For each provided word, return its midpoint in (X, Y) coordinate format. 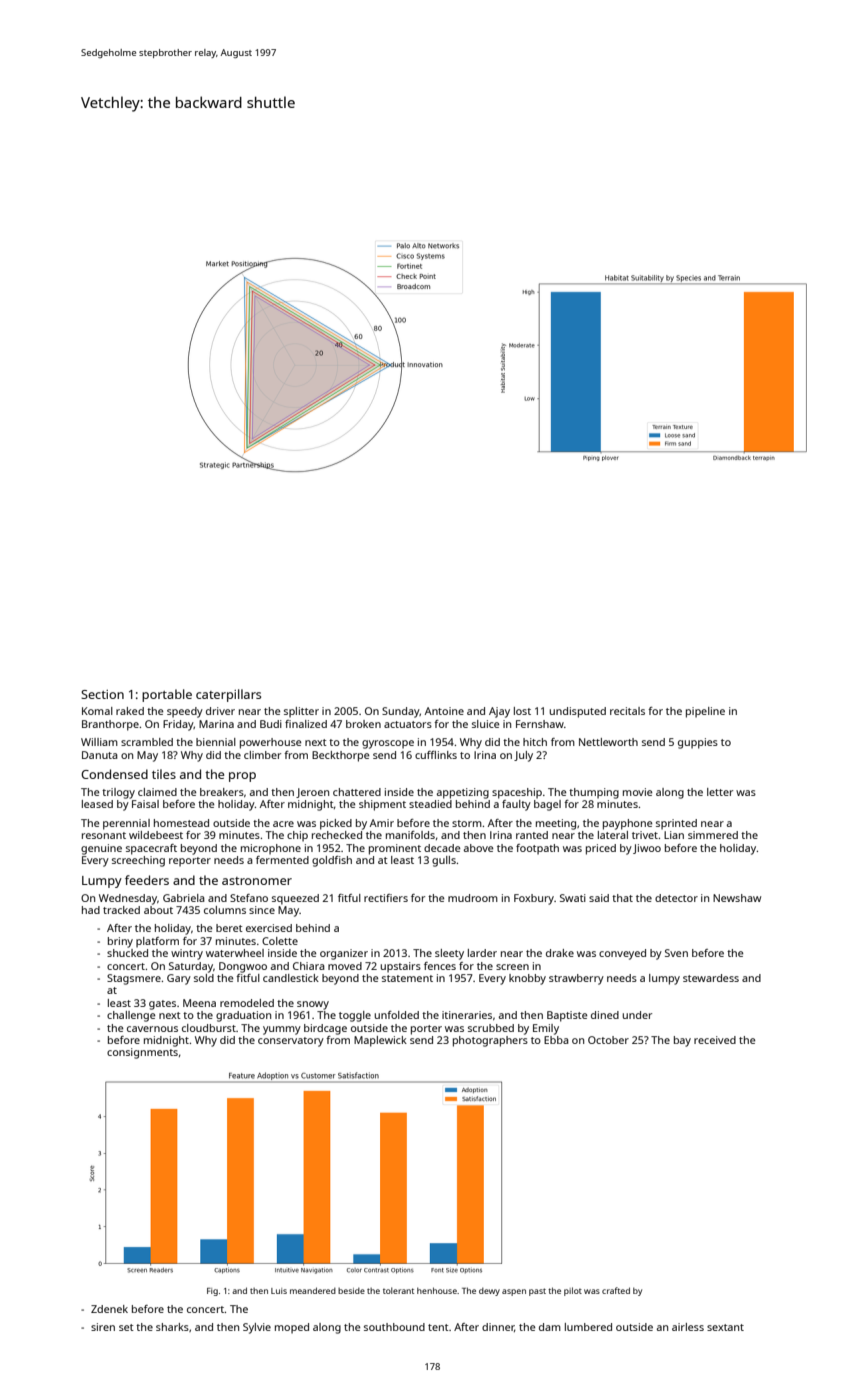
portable (167, 695)
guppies (698, 743)
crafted (616, 1290)
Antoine (444, 711)
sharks (172, 1327)
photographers (490, 1041)
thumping (594, 793)
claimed (157, 792)
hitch (535, 742)
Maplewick (380, 1041)
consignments (142, 1053)
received (715, 1040)
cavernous (152, 1029)
